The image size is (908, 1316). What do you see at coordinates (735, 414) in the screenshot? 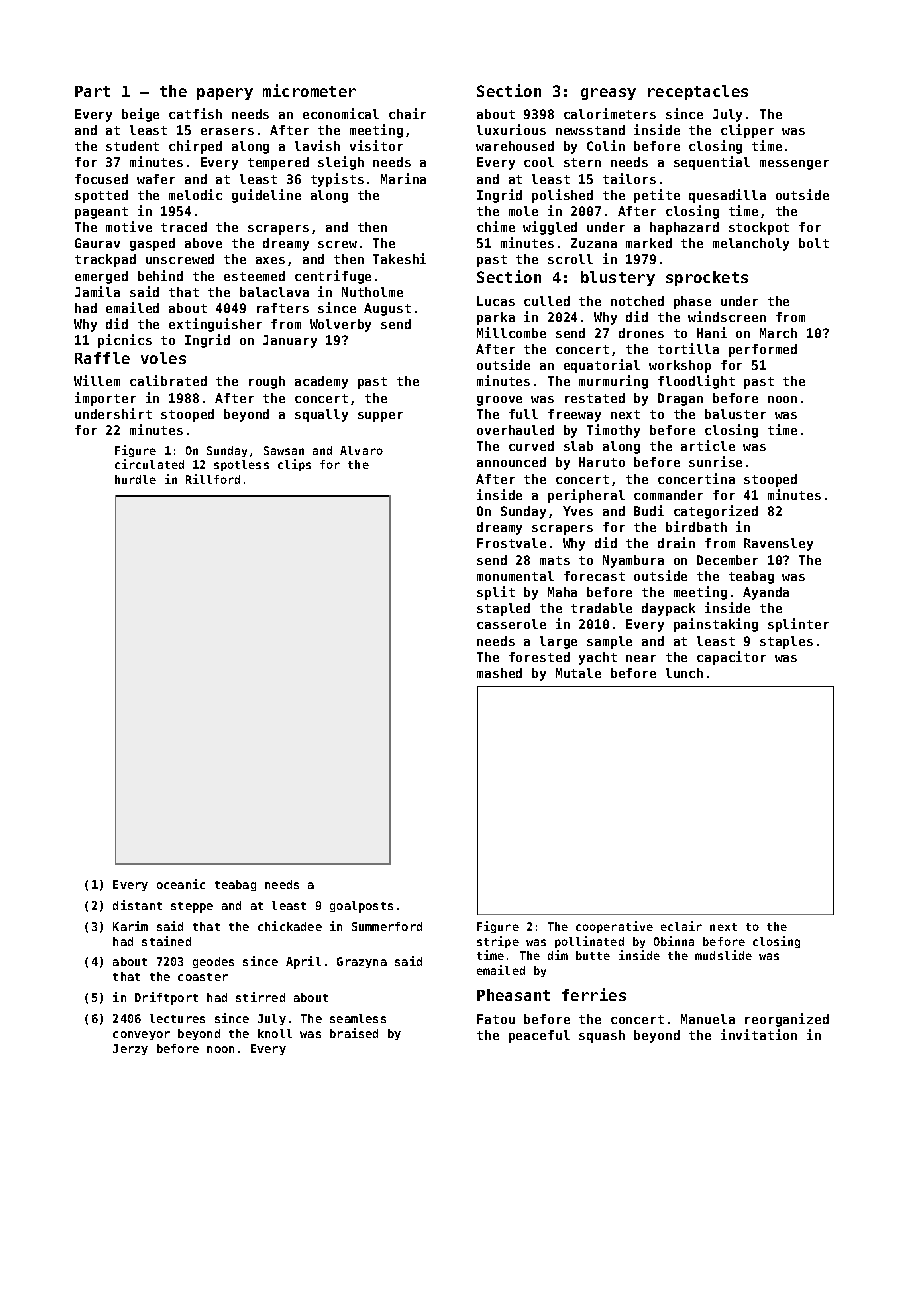
I see `baluster` at bounding box center [735, 414].
